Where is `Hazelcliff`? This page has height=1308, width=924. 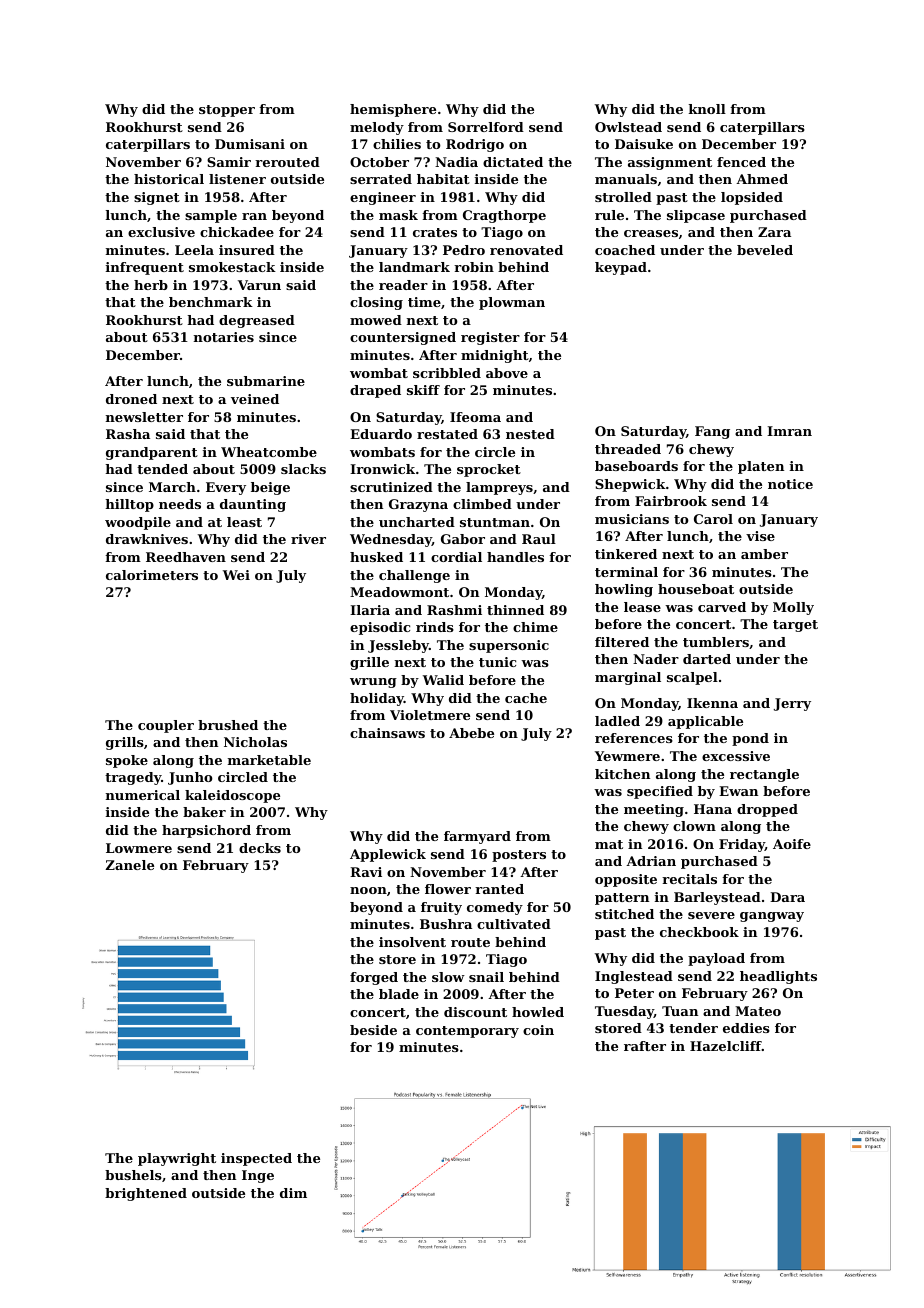
Hazelcliff is located at coordinates (726, 1046).
